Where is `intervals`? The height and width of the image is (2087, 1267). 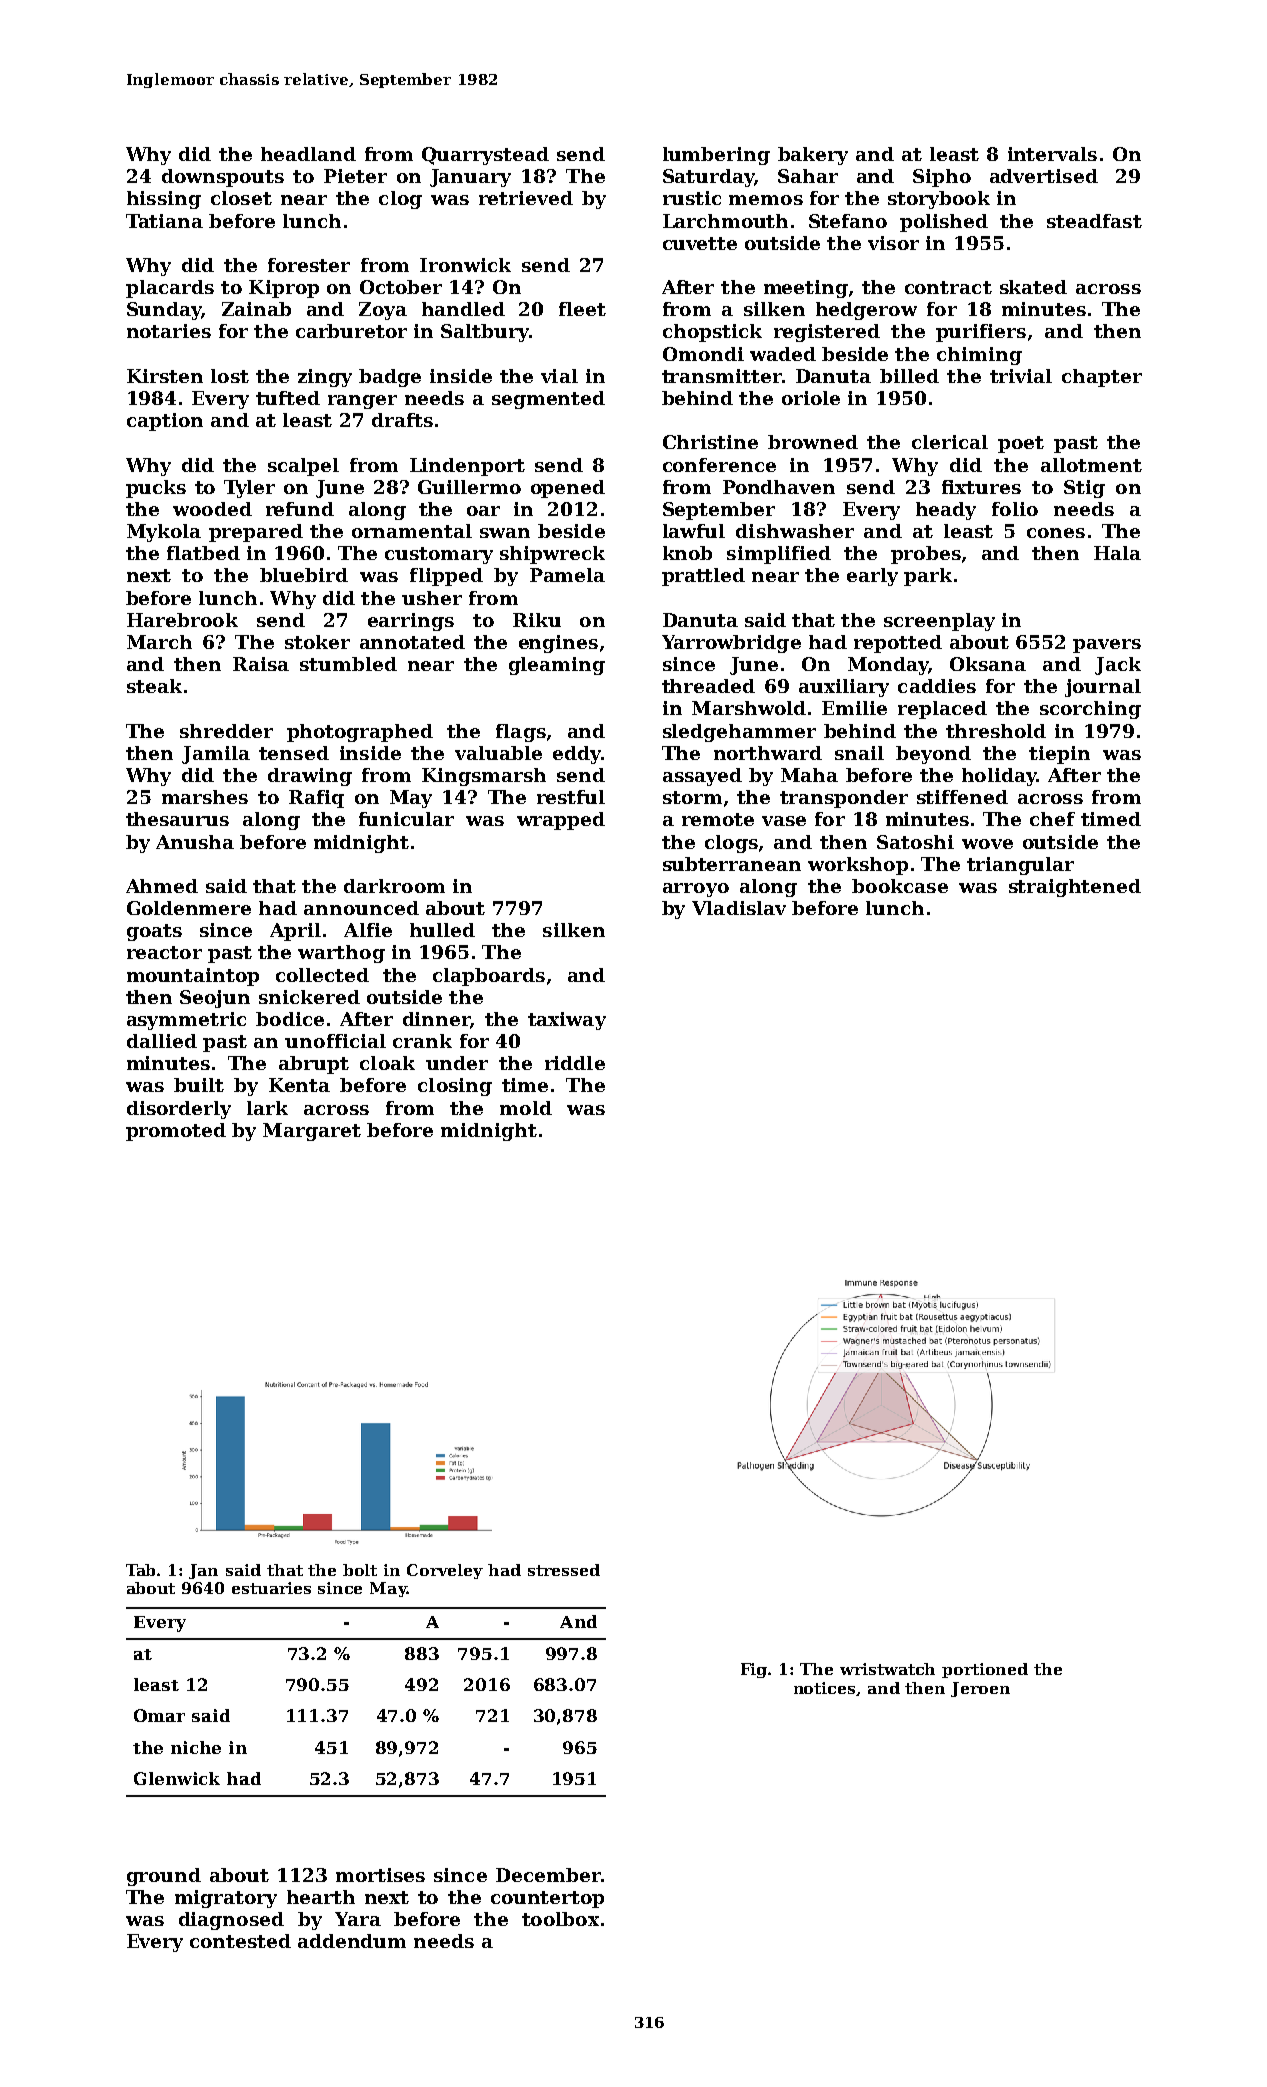 intervals is located at coordinates (1052, 154).
